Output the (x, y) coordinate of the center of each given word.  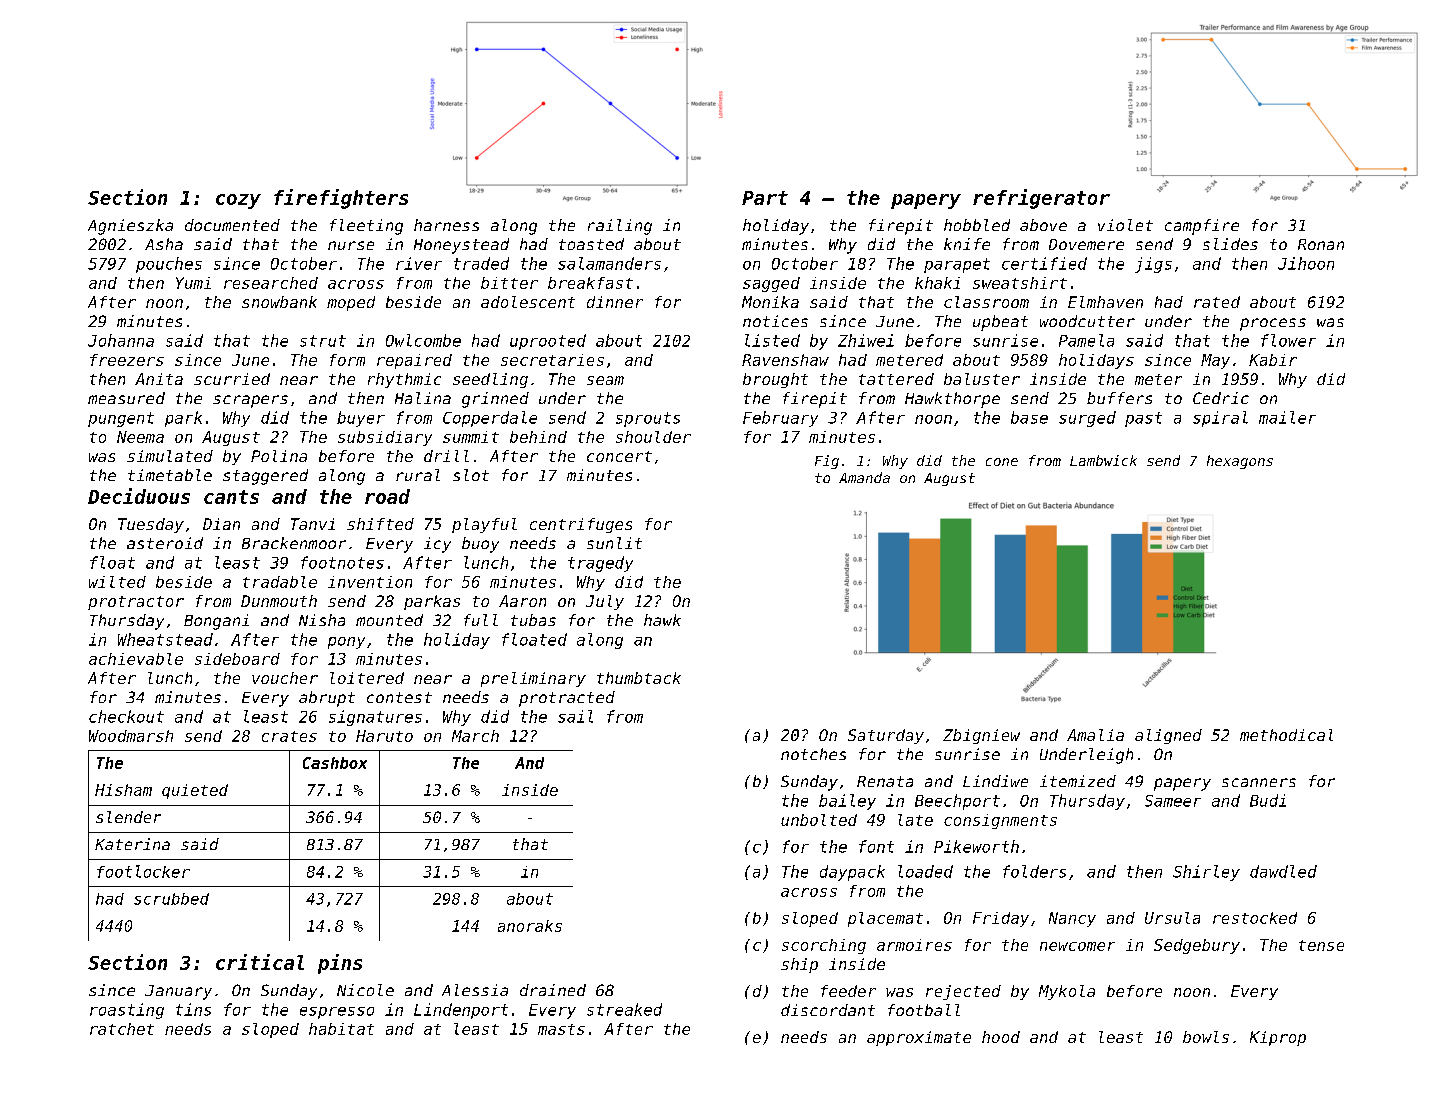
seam (605, 380)
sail (575, 716)
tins (193, 1009)
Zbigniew (981, 736)
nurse (351, 245)
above (1043, 225)
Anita (159, 379)
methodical (1286, 735)
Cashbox (335, 763)
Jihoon (1306, 263)
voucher (285, 678)
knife (967, 244)
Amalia (1095, 735)
